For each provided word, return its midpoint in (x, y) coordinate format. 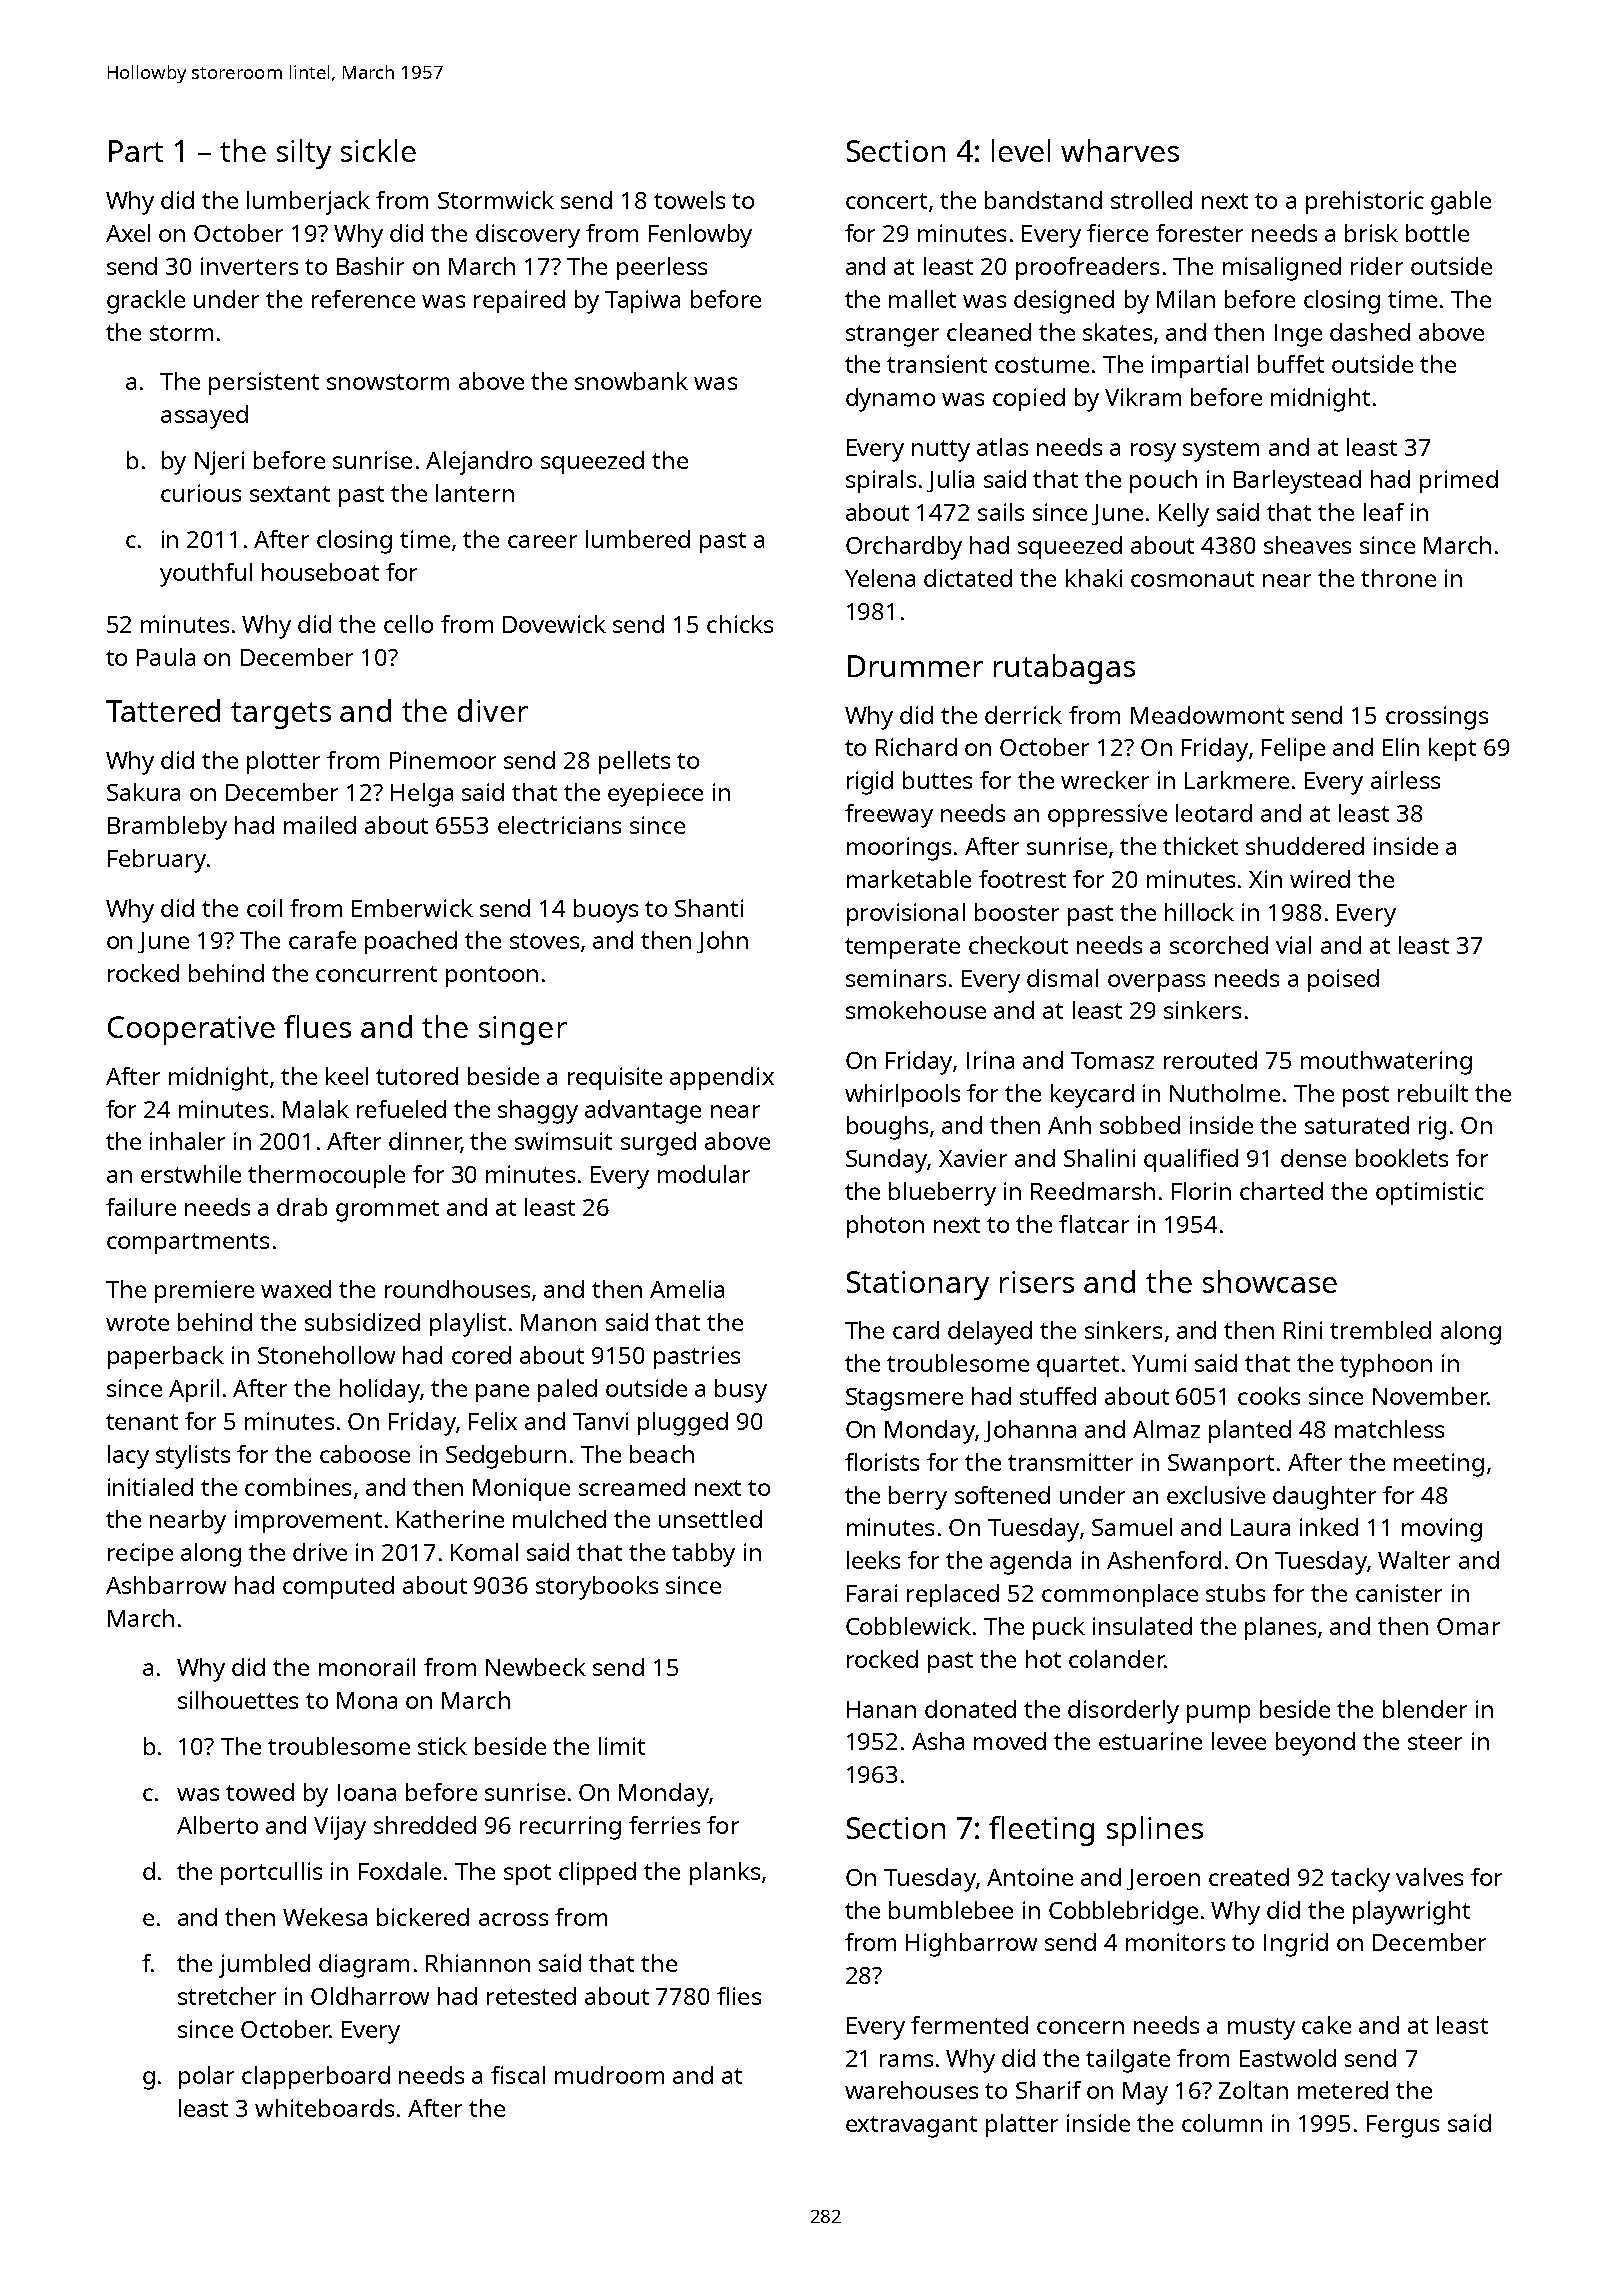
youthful (206, 575)
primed (1459, 481)
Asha (938, 1741)
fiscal (518, 2075)
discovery (528, 236)
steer (1435, 1742)
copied (1029, 399)
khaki (1094, 578)
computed (338, 1587)
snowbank (631, 381)
